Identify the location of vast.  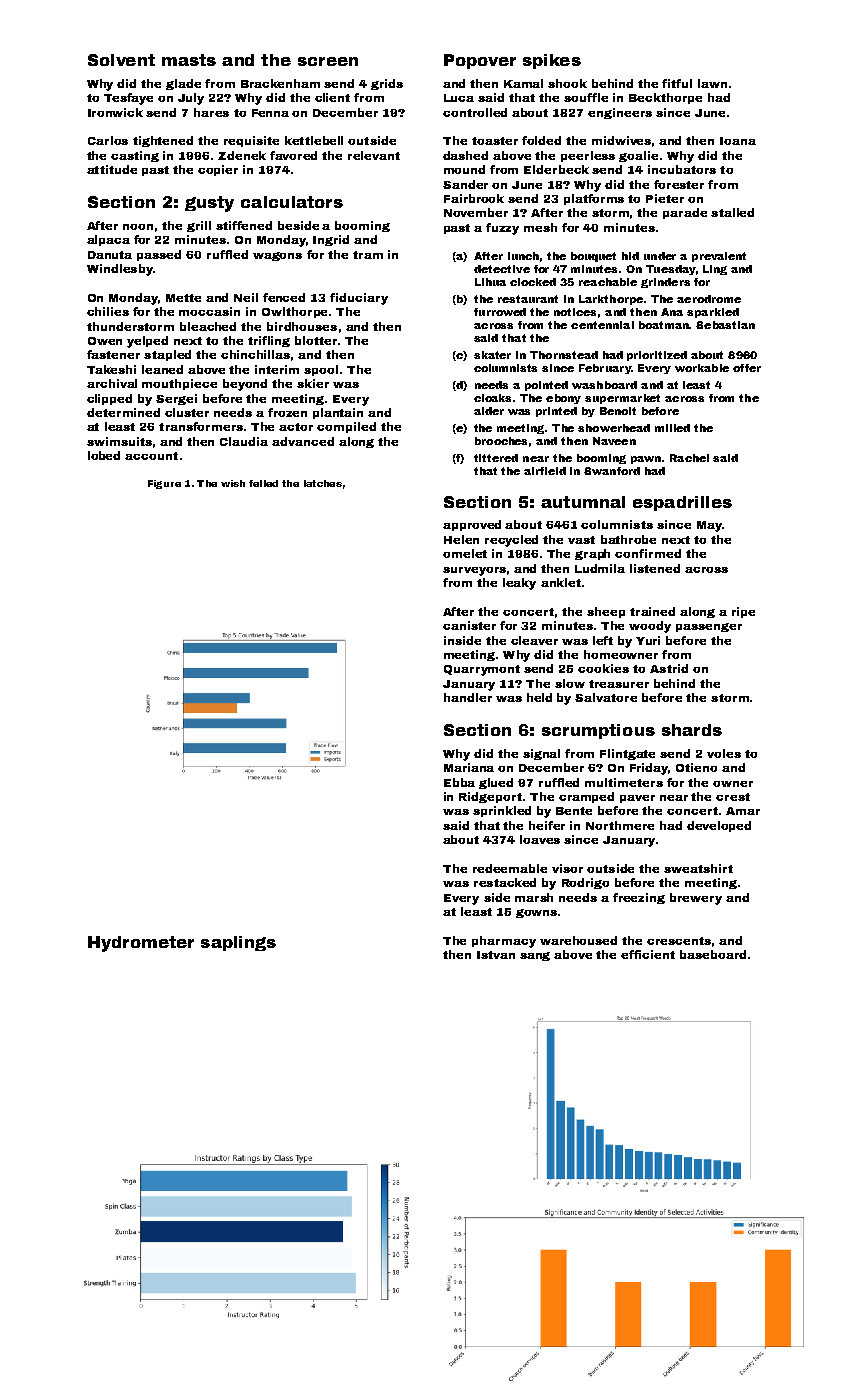
(581, 540).
